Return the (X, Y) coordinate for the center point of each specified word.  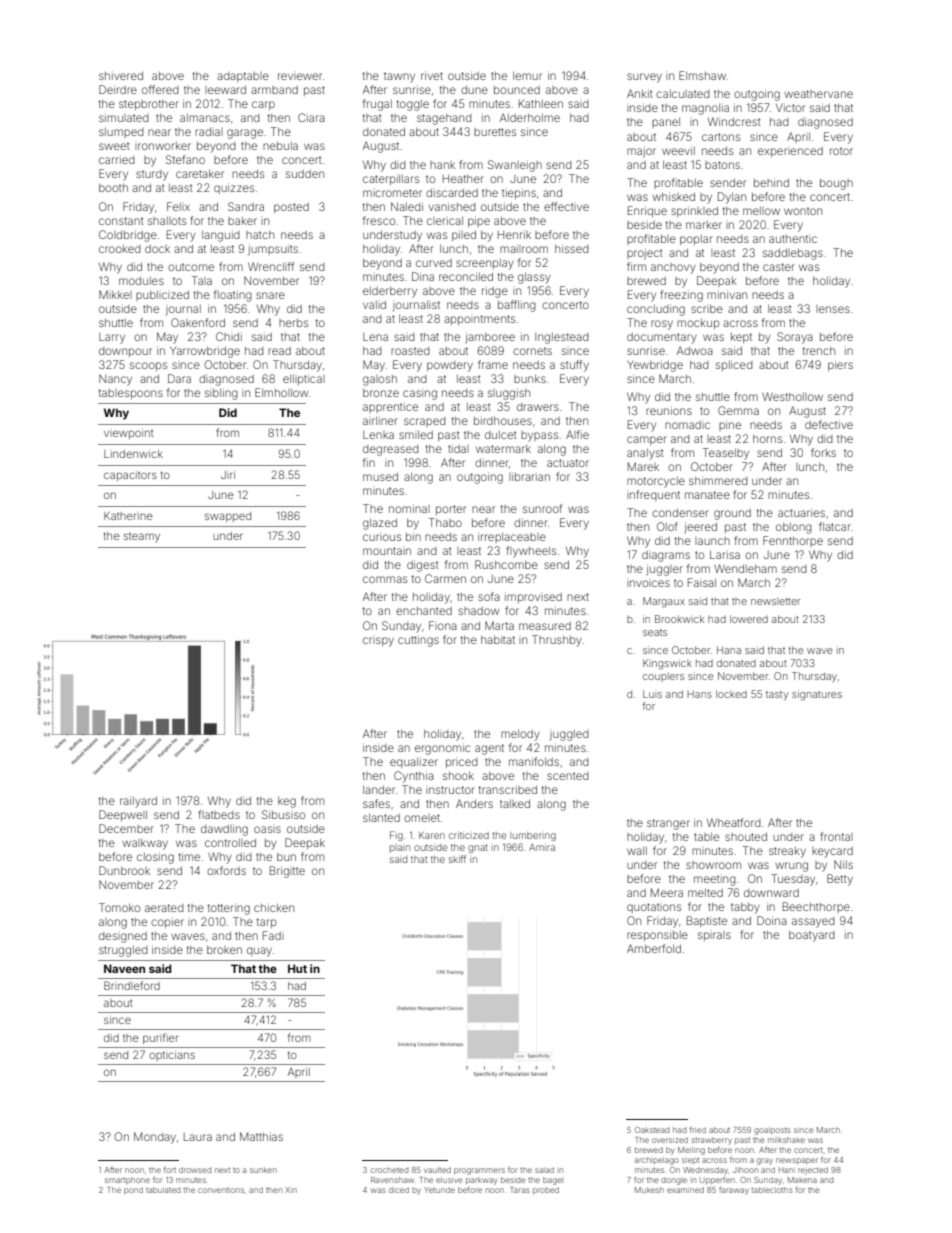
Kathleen (541, 104)
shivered (121, 75)
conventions (221, 1190)
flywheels (531, 552)
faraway (734, 1191)
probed (546, 1190)
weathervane (818, 94)
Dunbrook (124, 870)
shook (458, 776)
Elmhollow (281, 392)
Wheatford (734, 822)
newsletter (775, 601)
